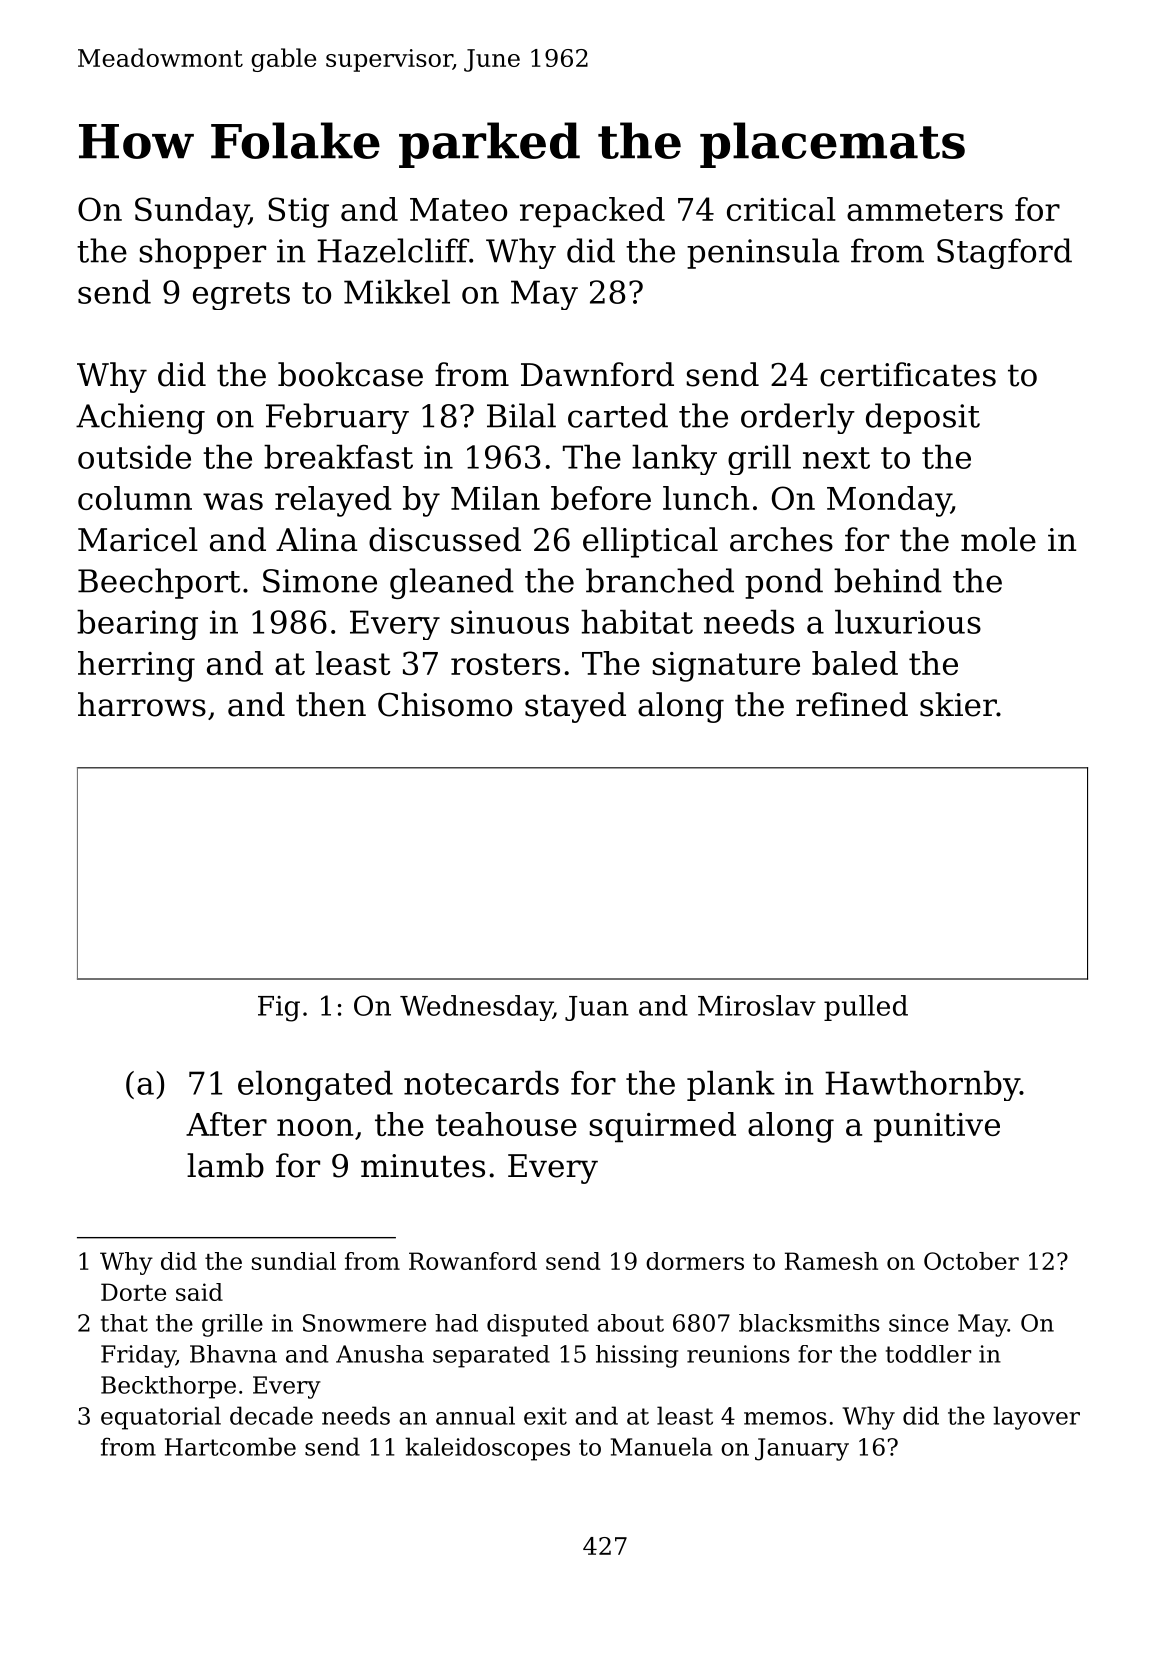 The image size is (1165, 1654). I want to click on Juan, so click(597, 1008).
